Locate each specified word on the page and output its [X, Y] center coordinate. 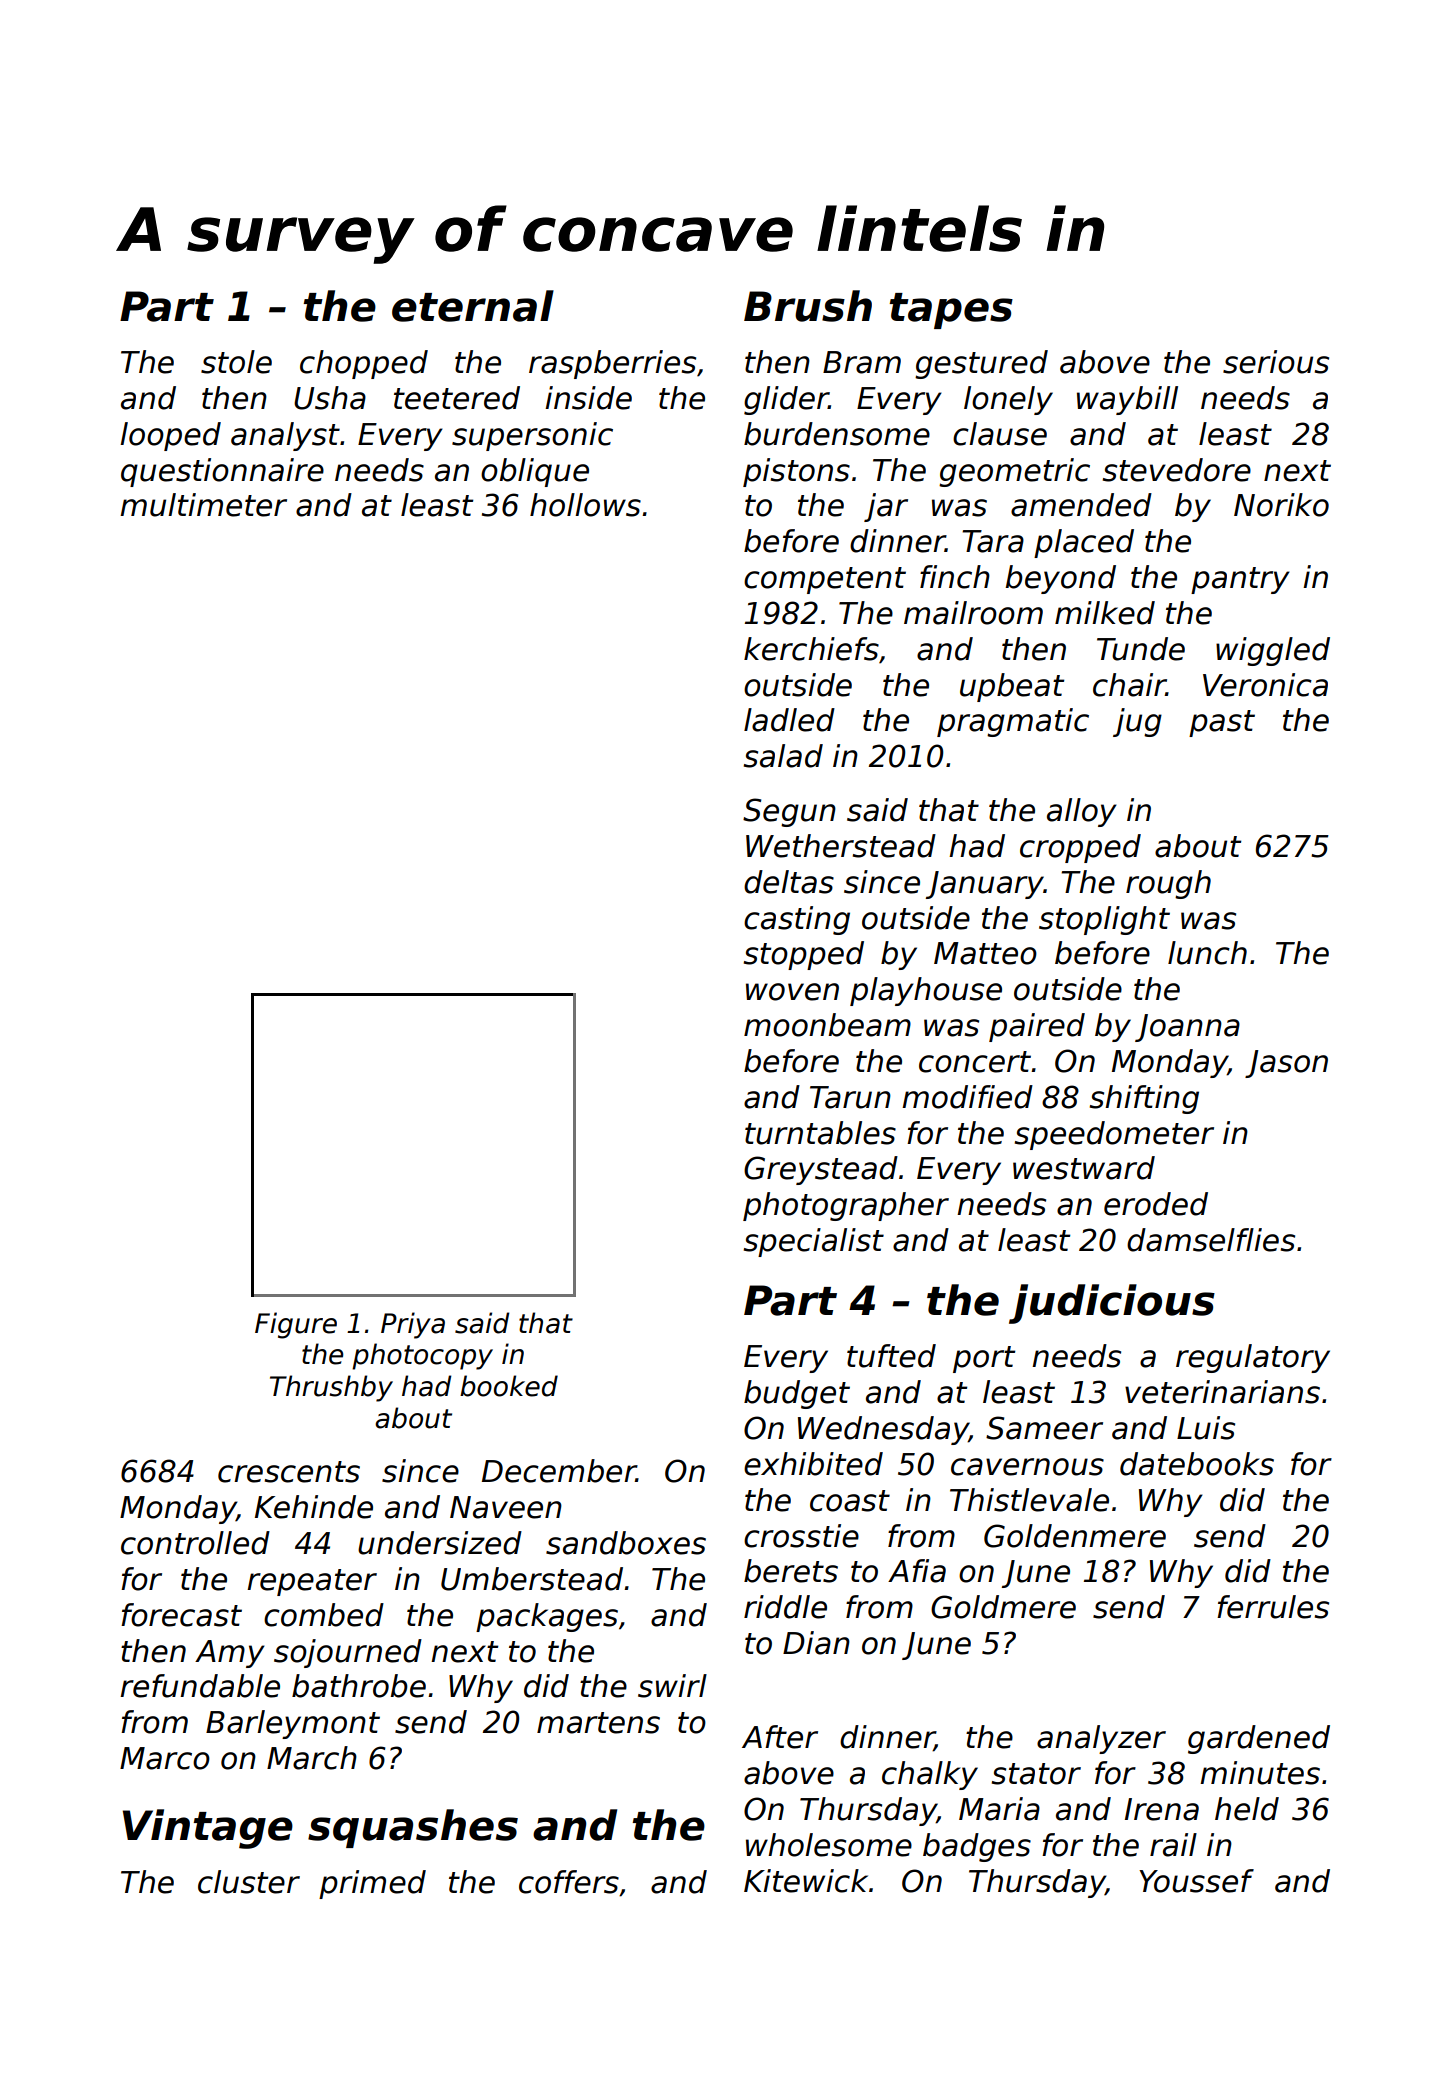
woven [792, 992]
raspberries [612, 364]
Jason [1286, 1064]
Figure [296, 1325]
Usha [330, 398]
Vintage [208, 1829]
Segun [789, 812]
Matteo [985, 953]
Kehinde [314, 1507]
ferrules [1273, 1607]
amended [1081, 505]
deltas [789, 882]
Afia [917, 1571]
